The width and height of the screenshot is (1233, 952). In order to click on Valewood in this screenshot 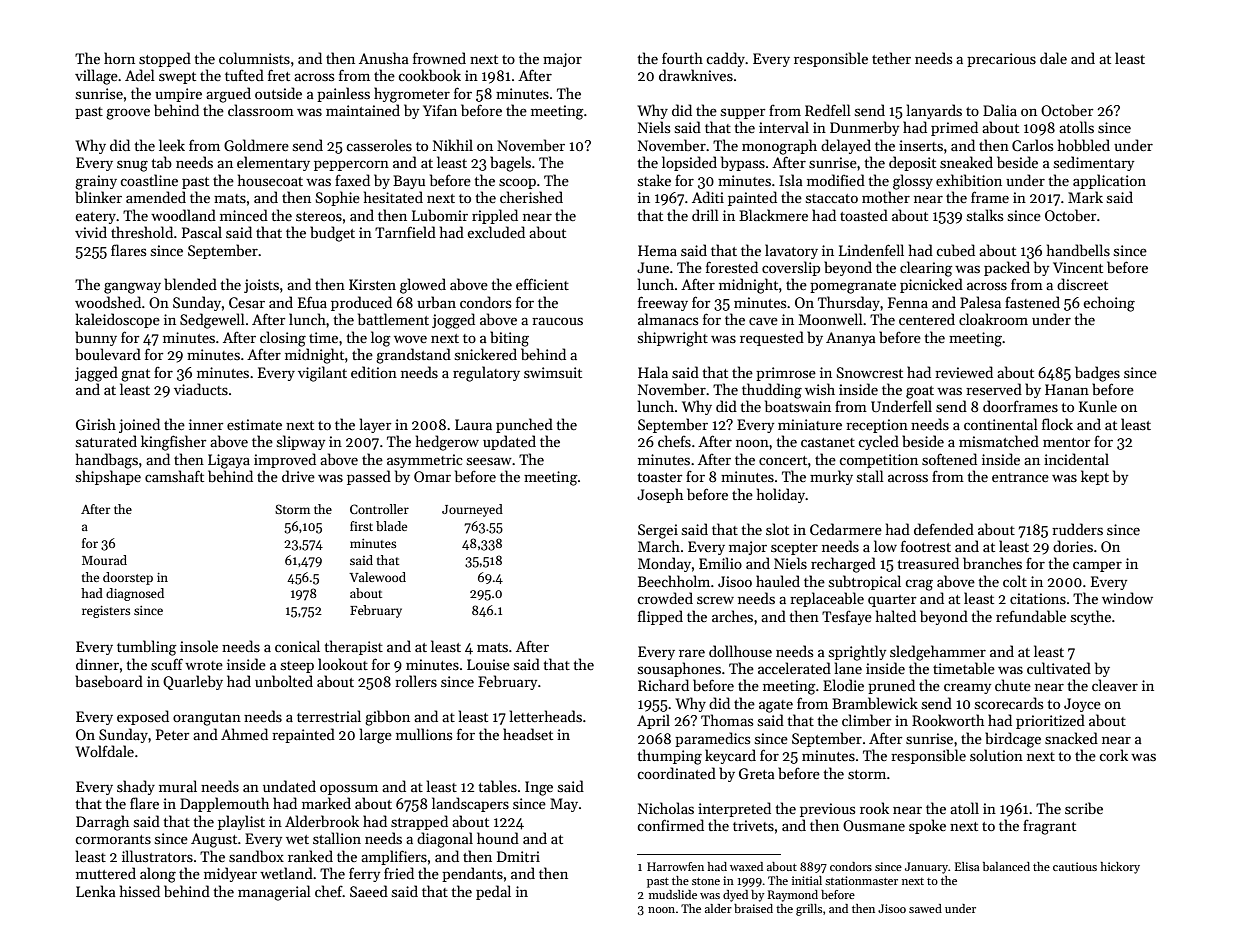, I will do `click(377, 577)`.
